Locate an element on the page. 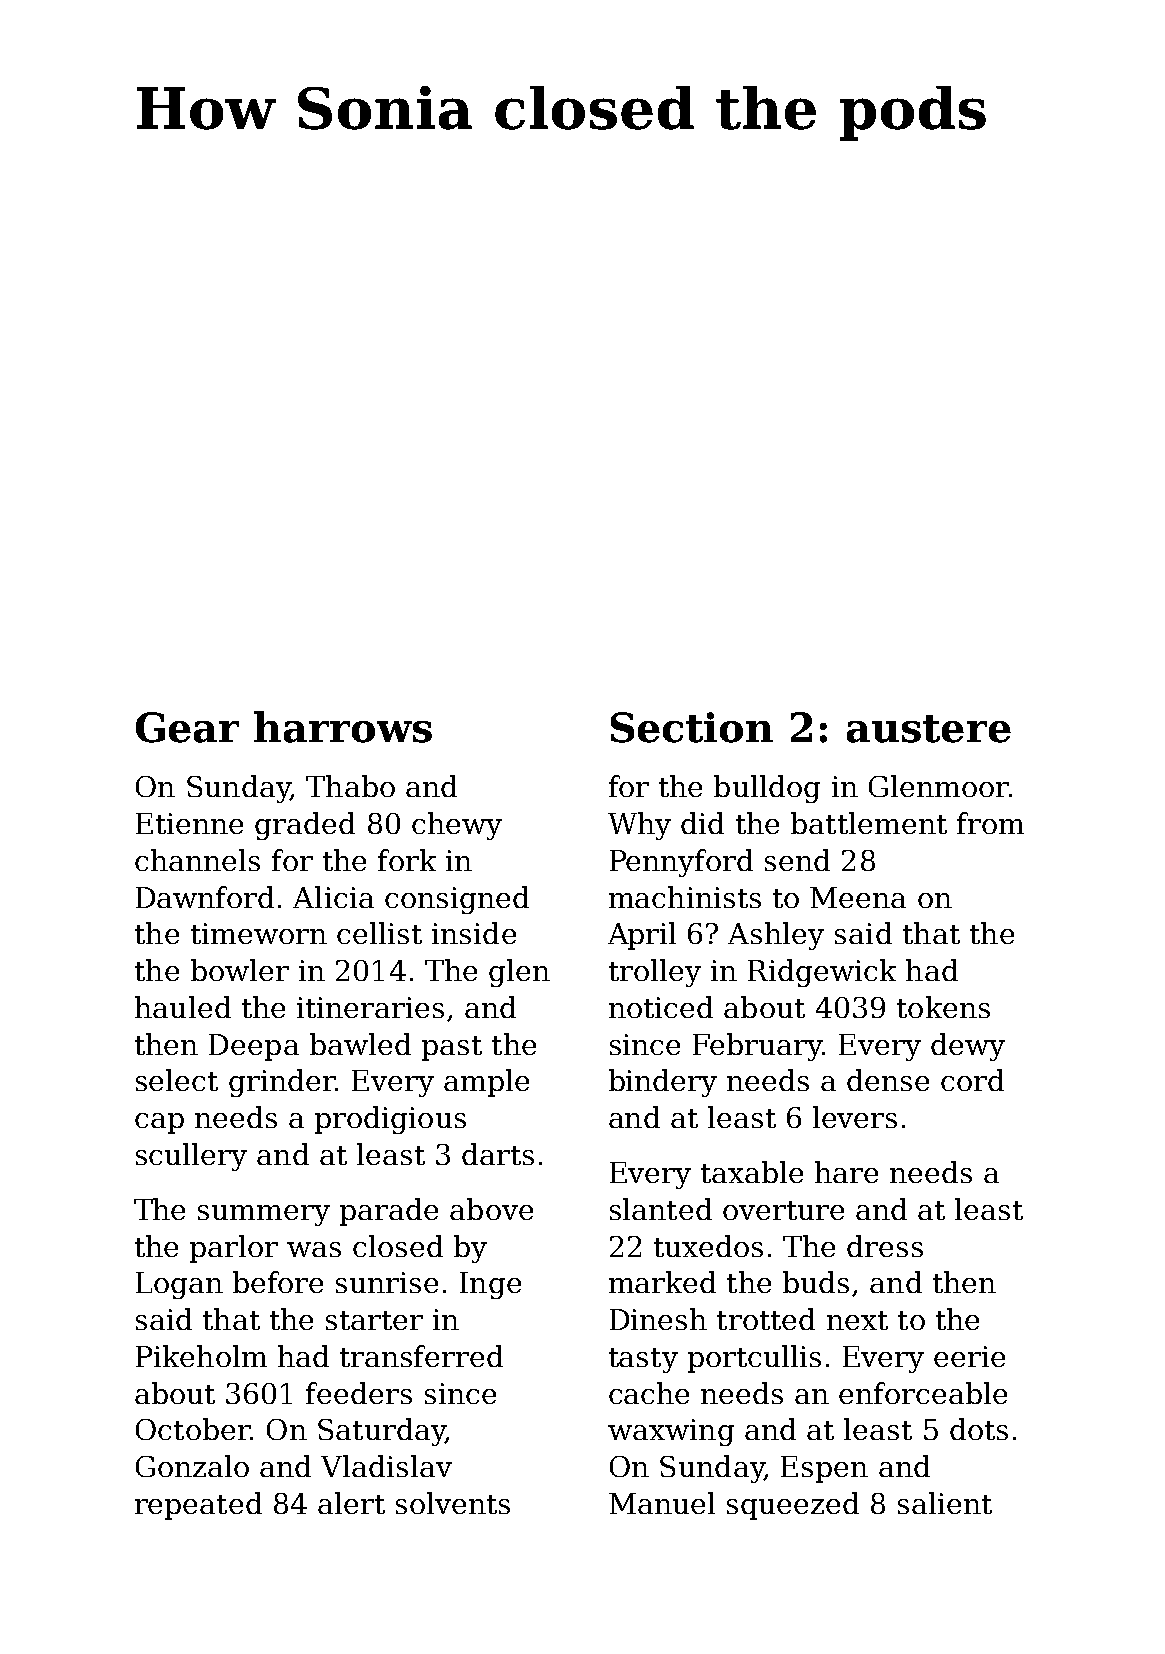 This image has width=1165, height=1654. October is located at coordinates (193, 1429).
